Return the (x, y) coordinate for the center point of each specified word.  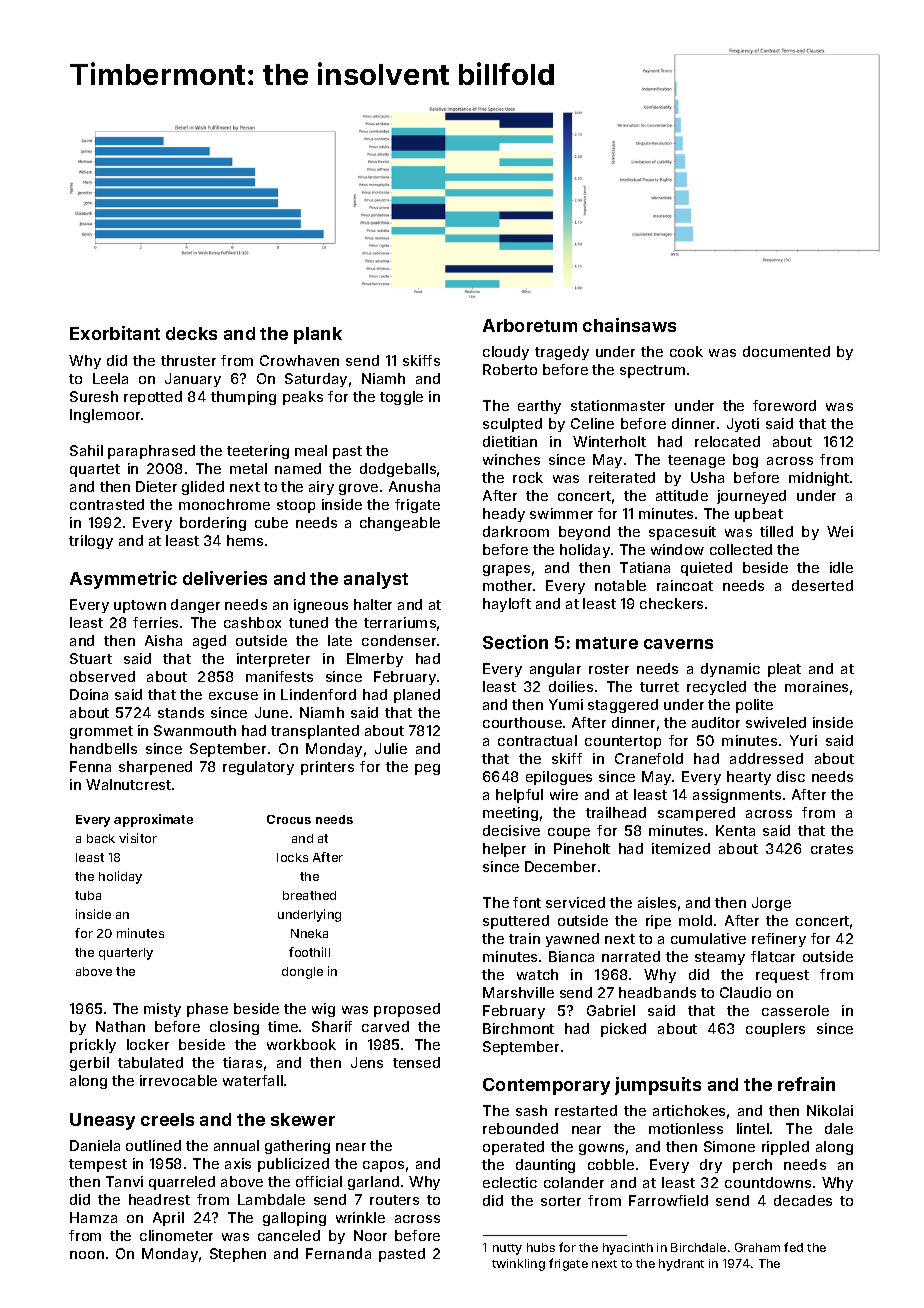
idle (841, 567)
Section (515, 642)
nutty (507, 1249)
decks (191, 333)
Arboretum (530, 325)
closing (234, 1028)
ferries (155, 622)
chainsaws (629, 325)
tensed (416, 1062)
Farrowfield (668, 1200)
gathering (297, 1147)
